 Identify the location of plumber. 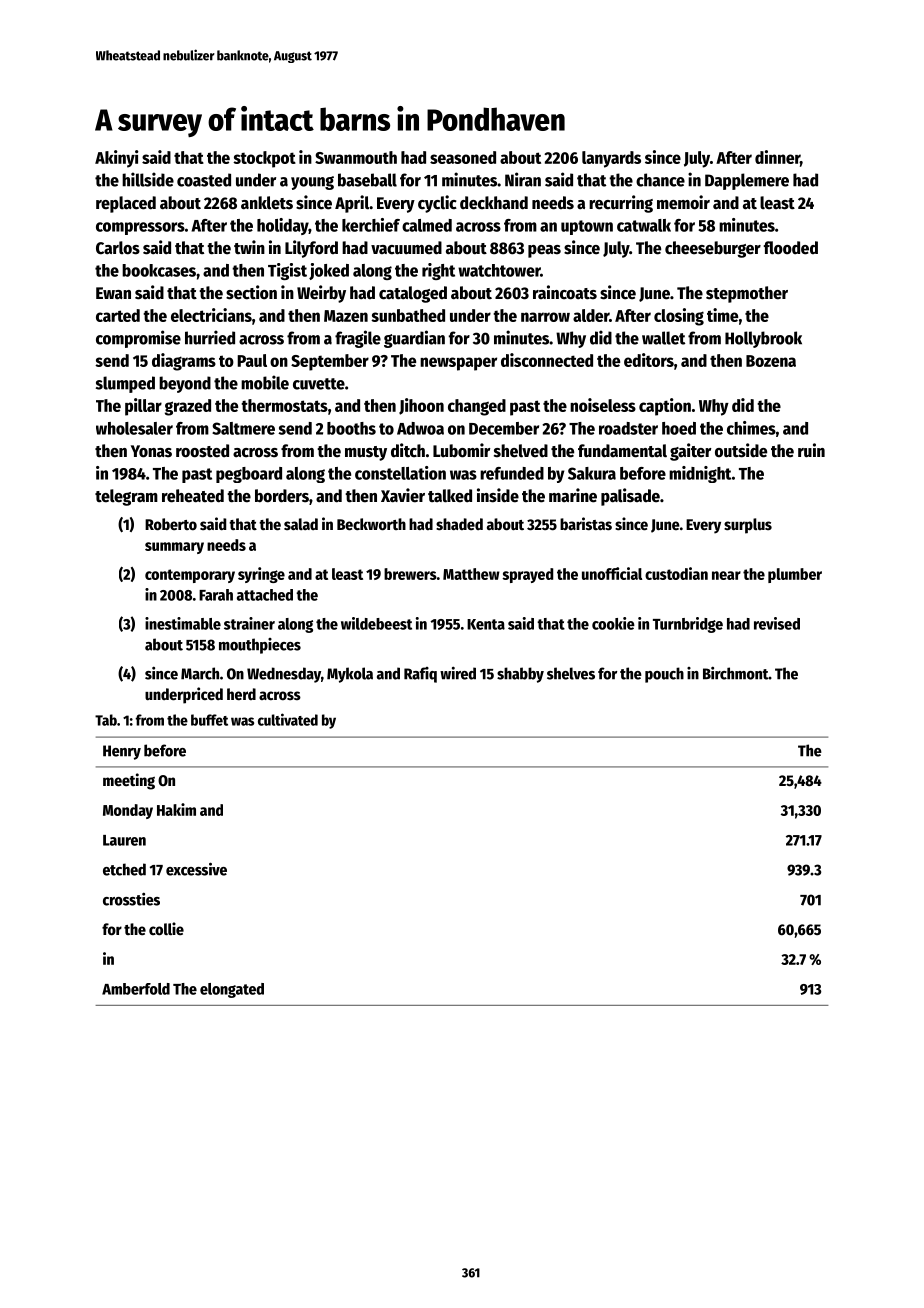
(795, 575).
